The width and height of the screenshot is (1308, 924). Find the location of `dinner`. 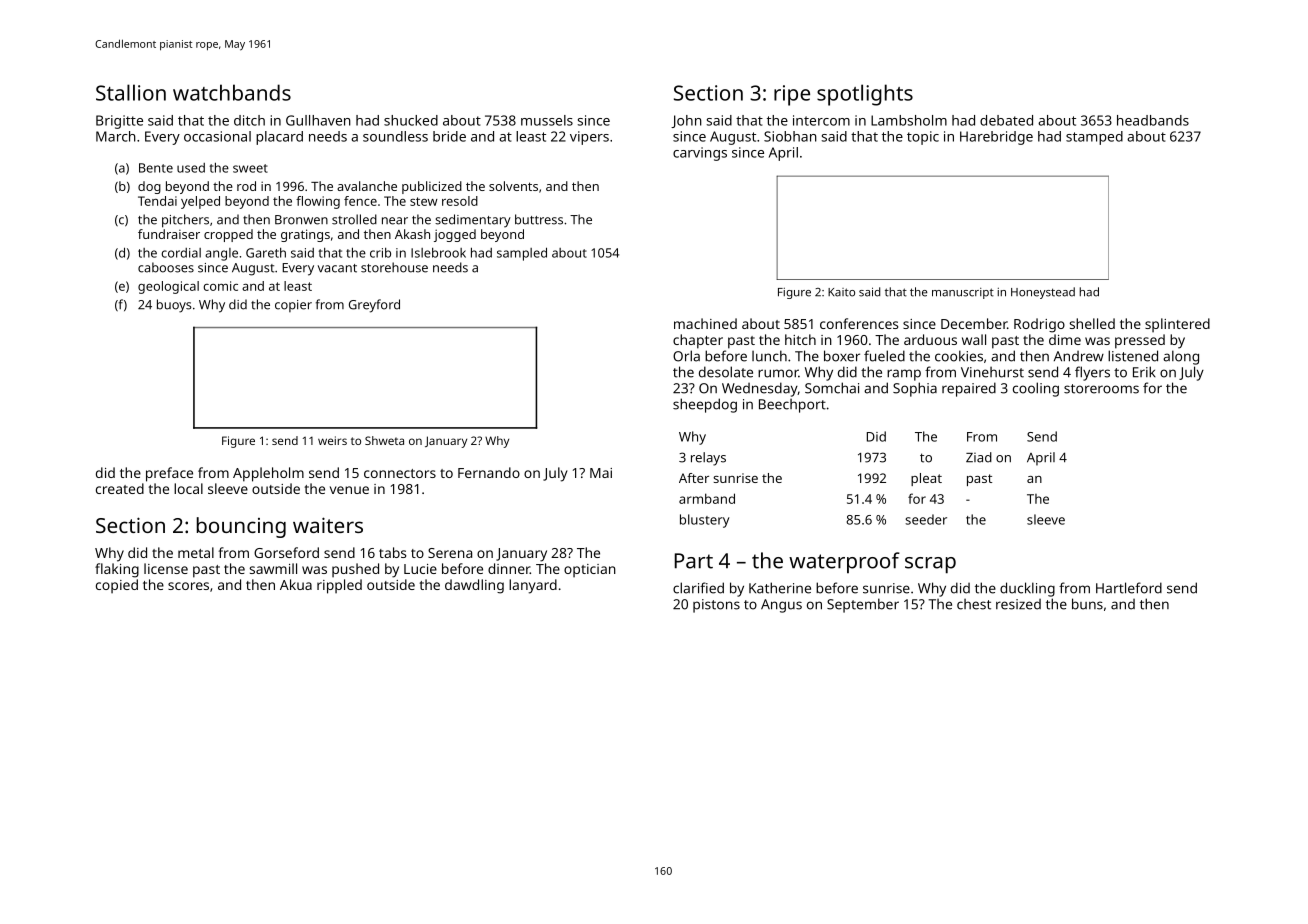

dinner is located at coordinates (509, 568).
